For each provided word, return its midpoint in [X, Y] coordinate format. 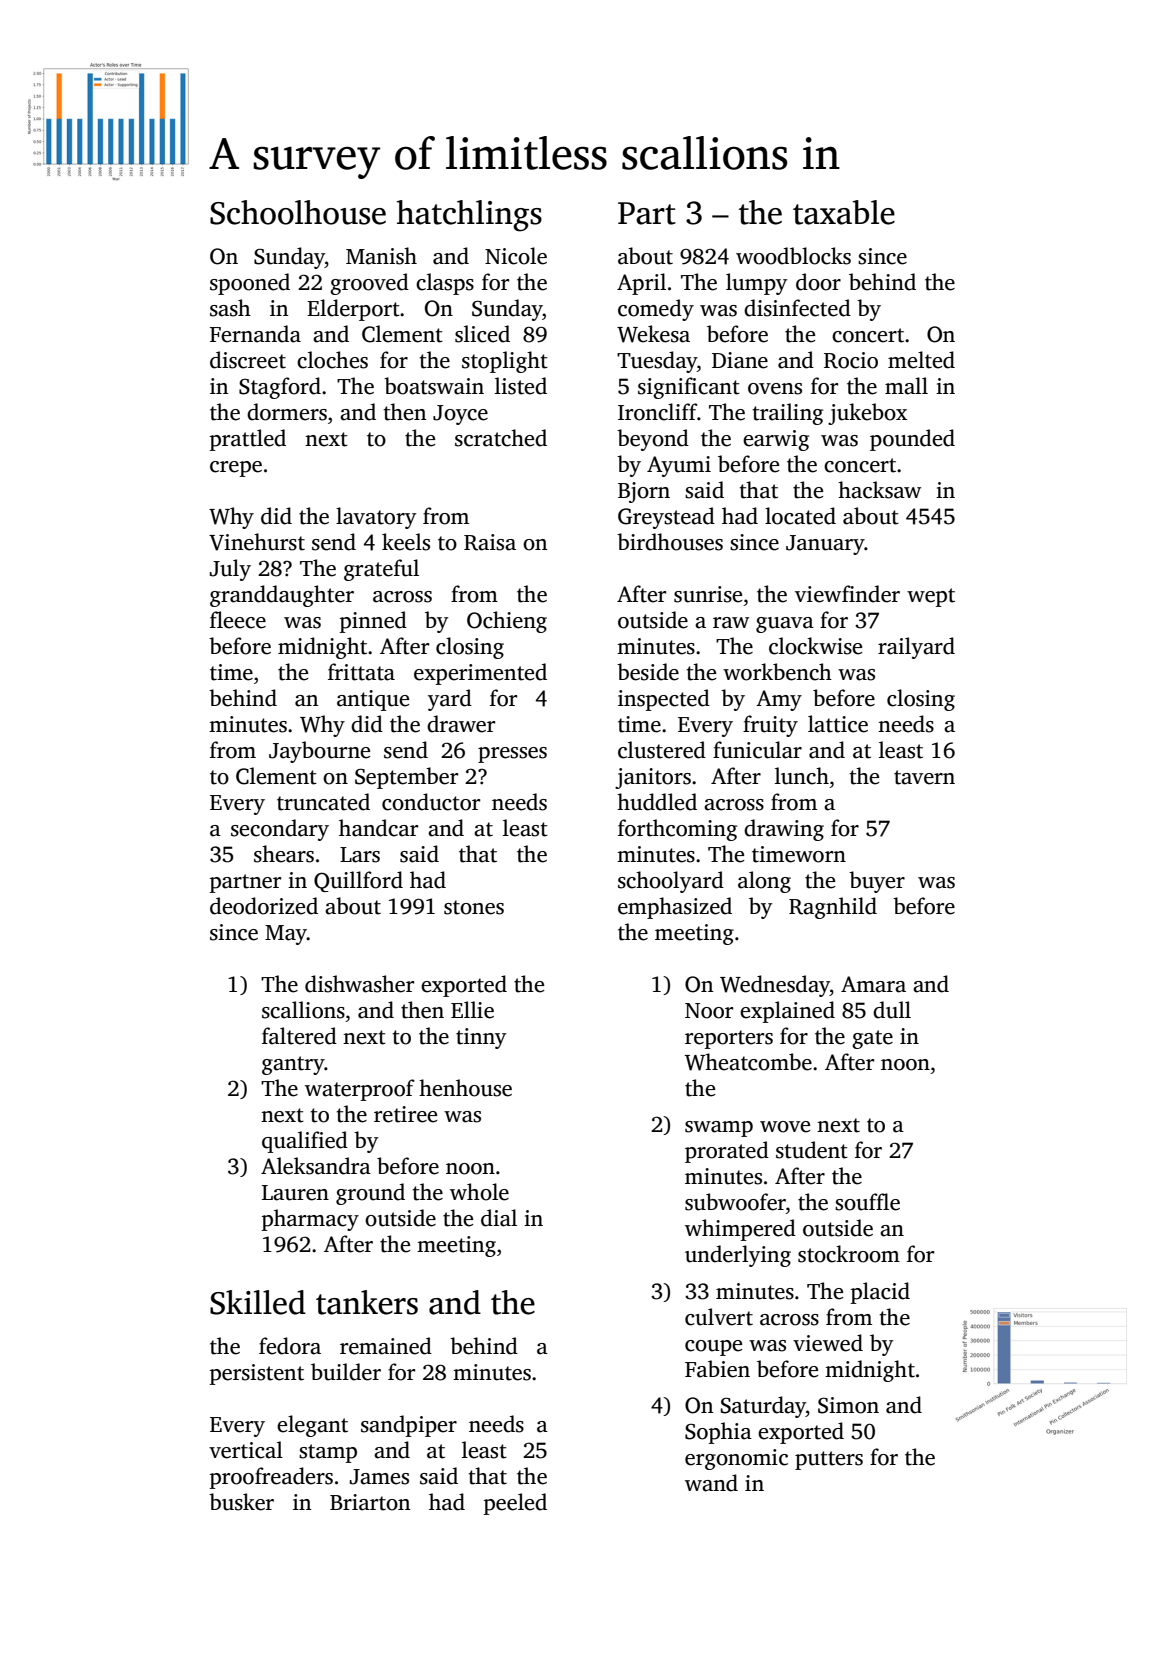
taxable [844, 212]
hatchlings [469, 216]
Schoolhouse [298, 212]
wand [711, 1483]
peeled [515, 1504]
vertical [246, 1450]
